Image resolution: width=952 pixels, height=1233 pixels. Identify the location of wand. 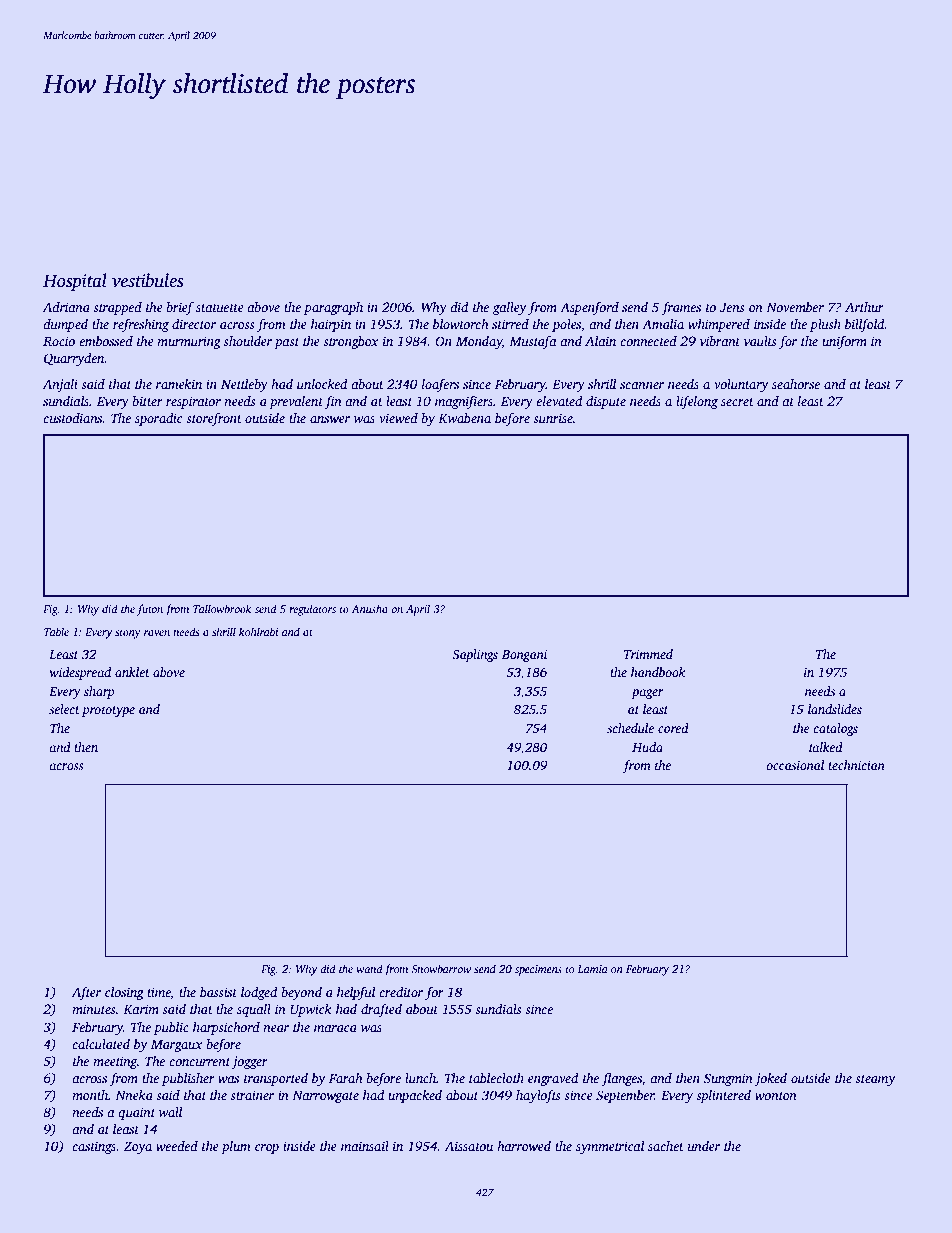
(369, 968).
